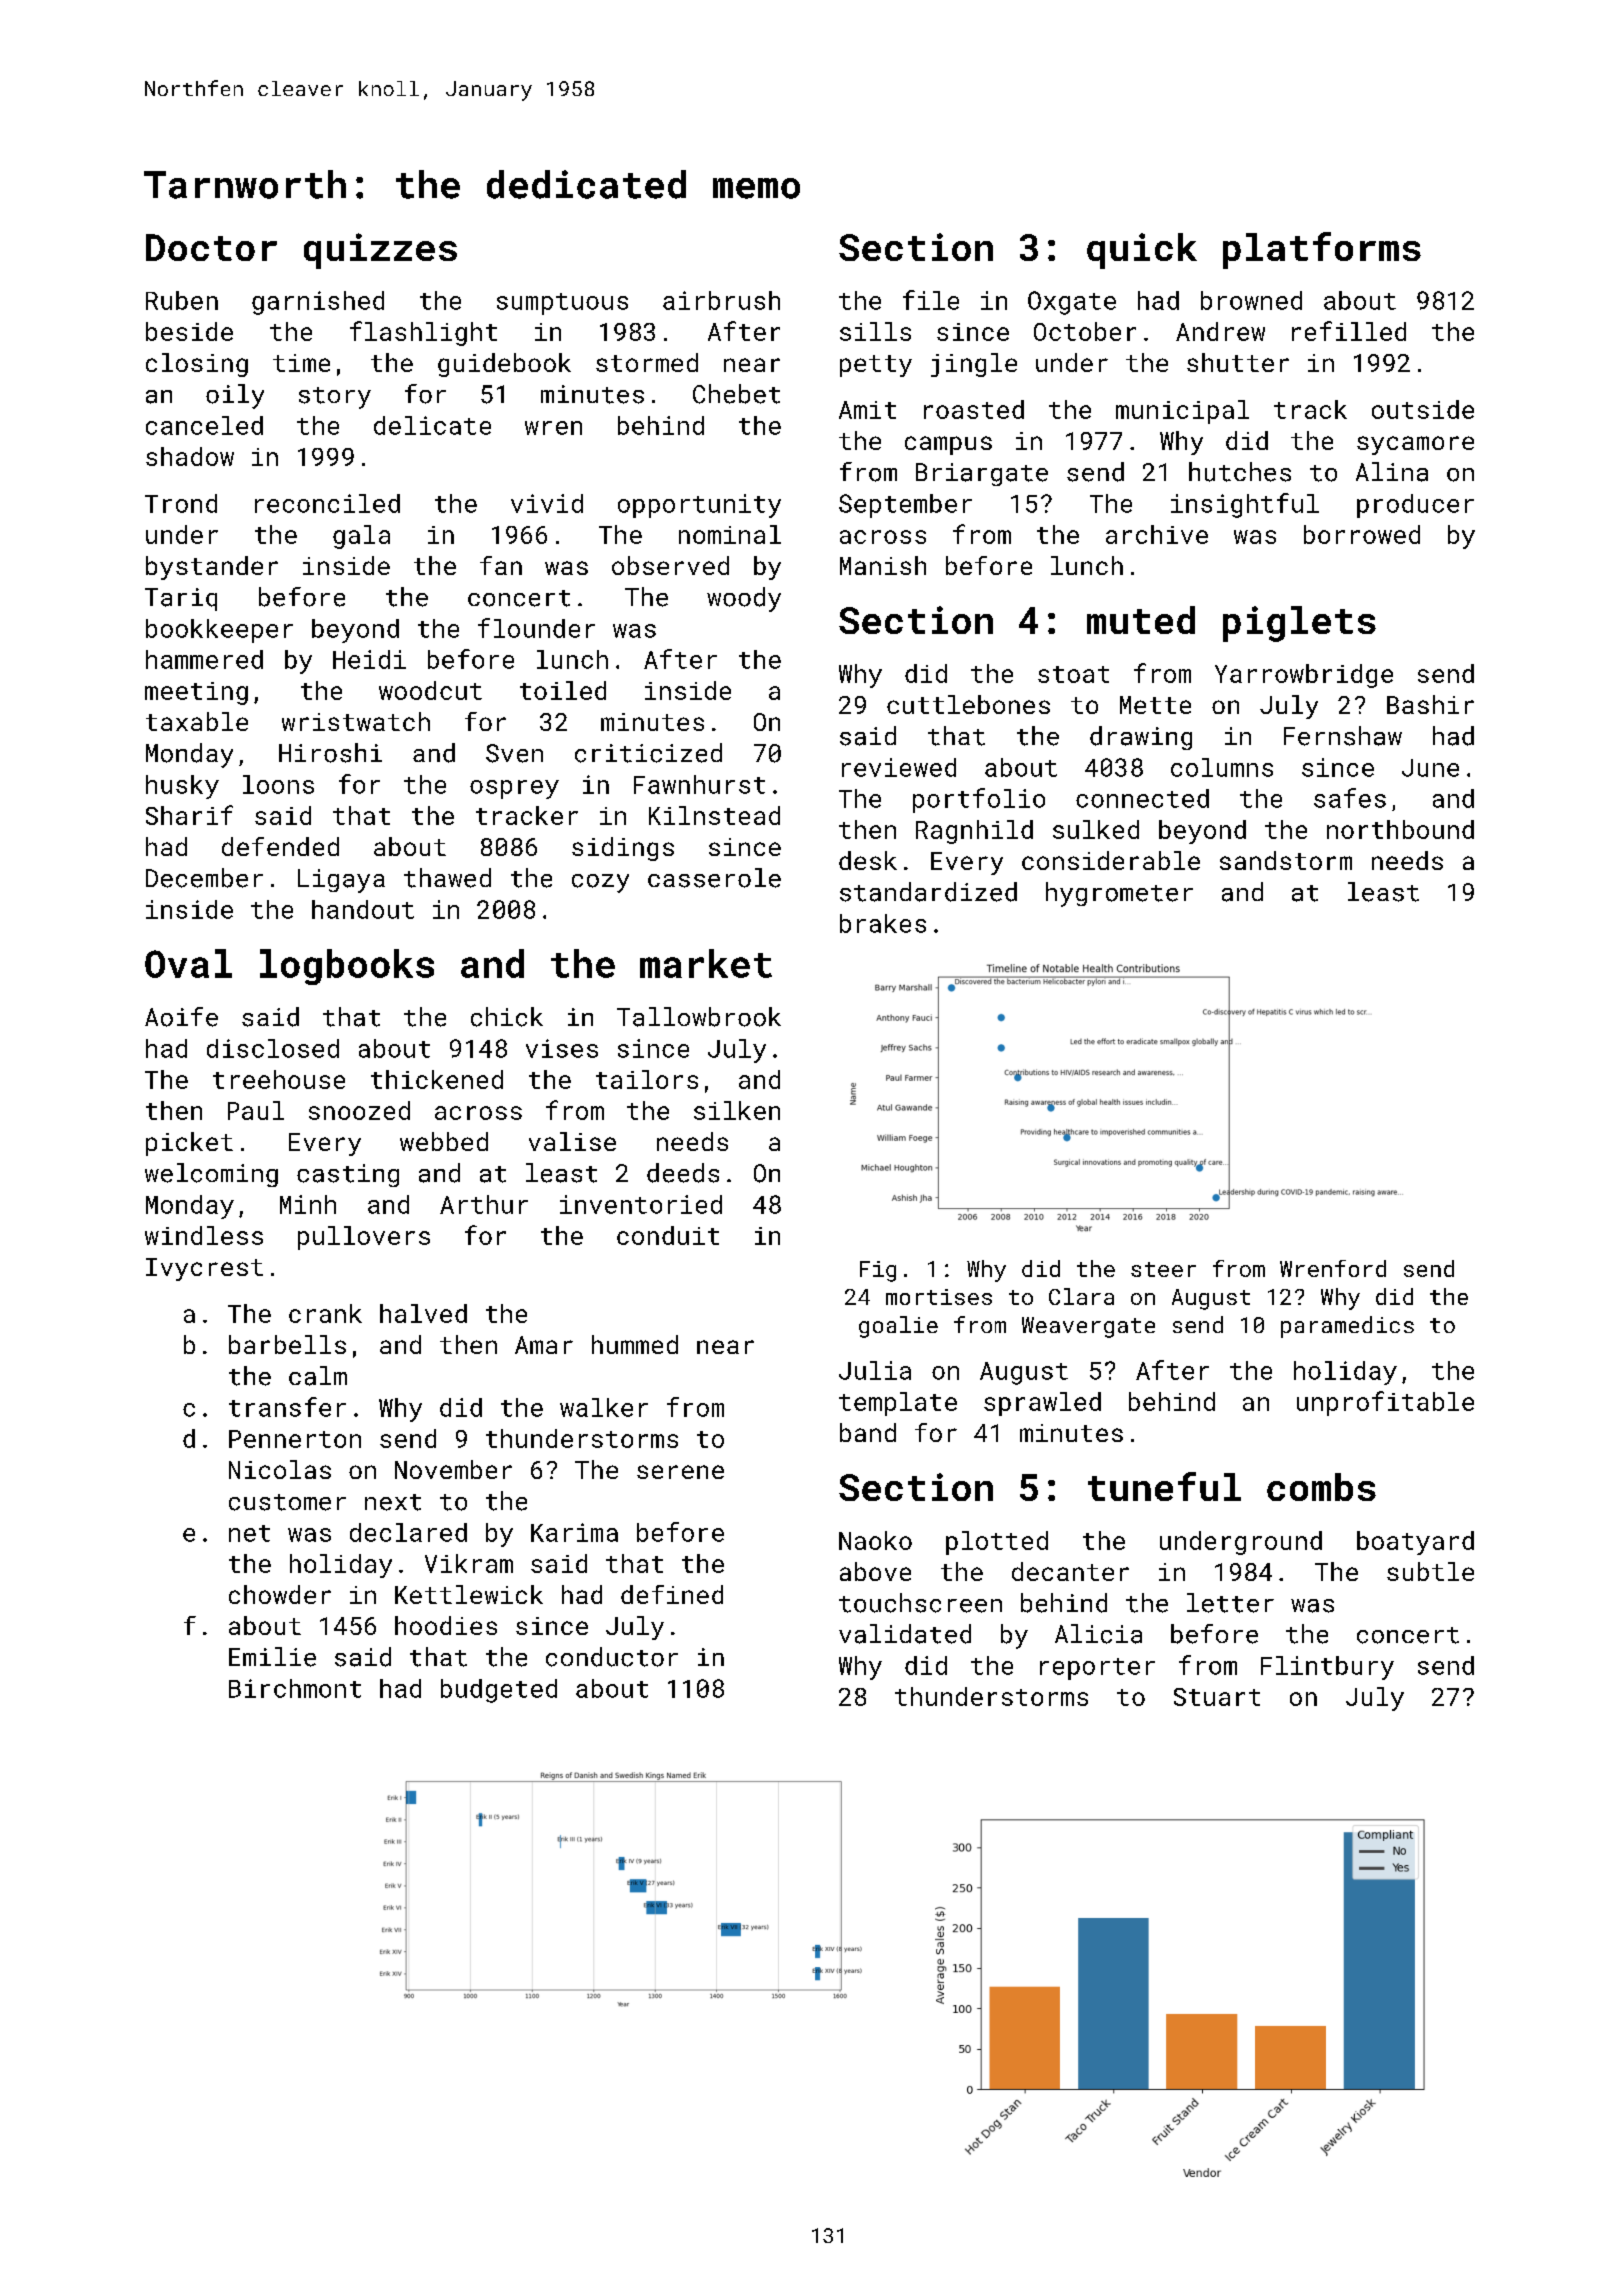 This screenshot has height=2292, width=1620. Describe the element at coordinates (721, 300) in the screenshot. I see `airbrush` at that location.
